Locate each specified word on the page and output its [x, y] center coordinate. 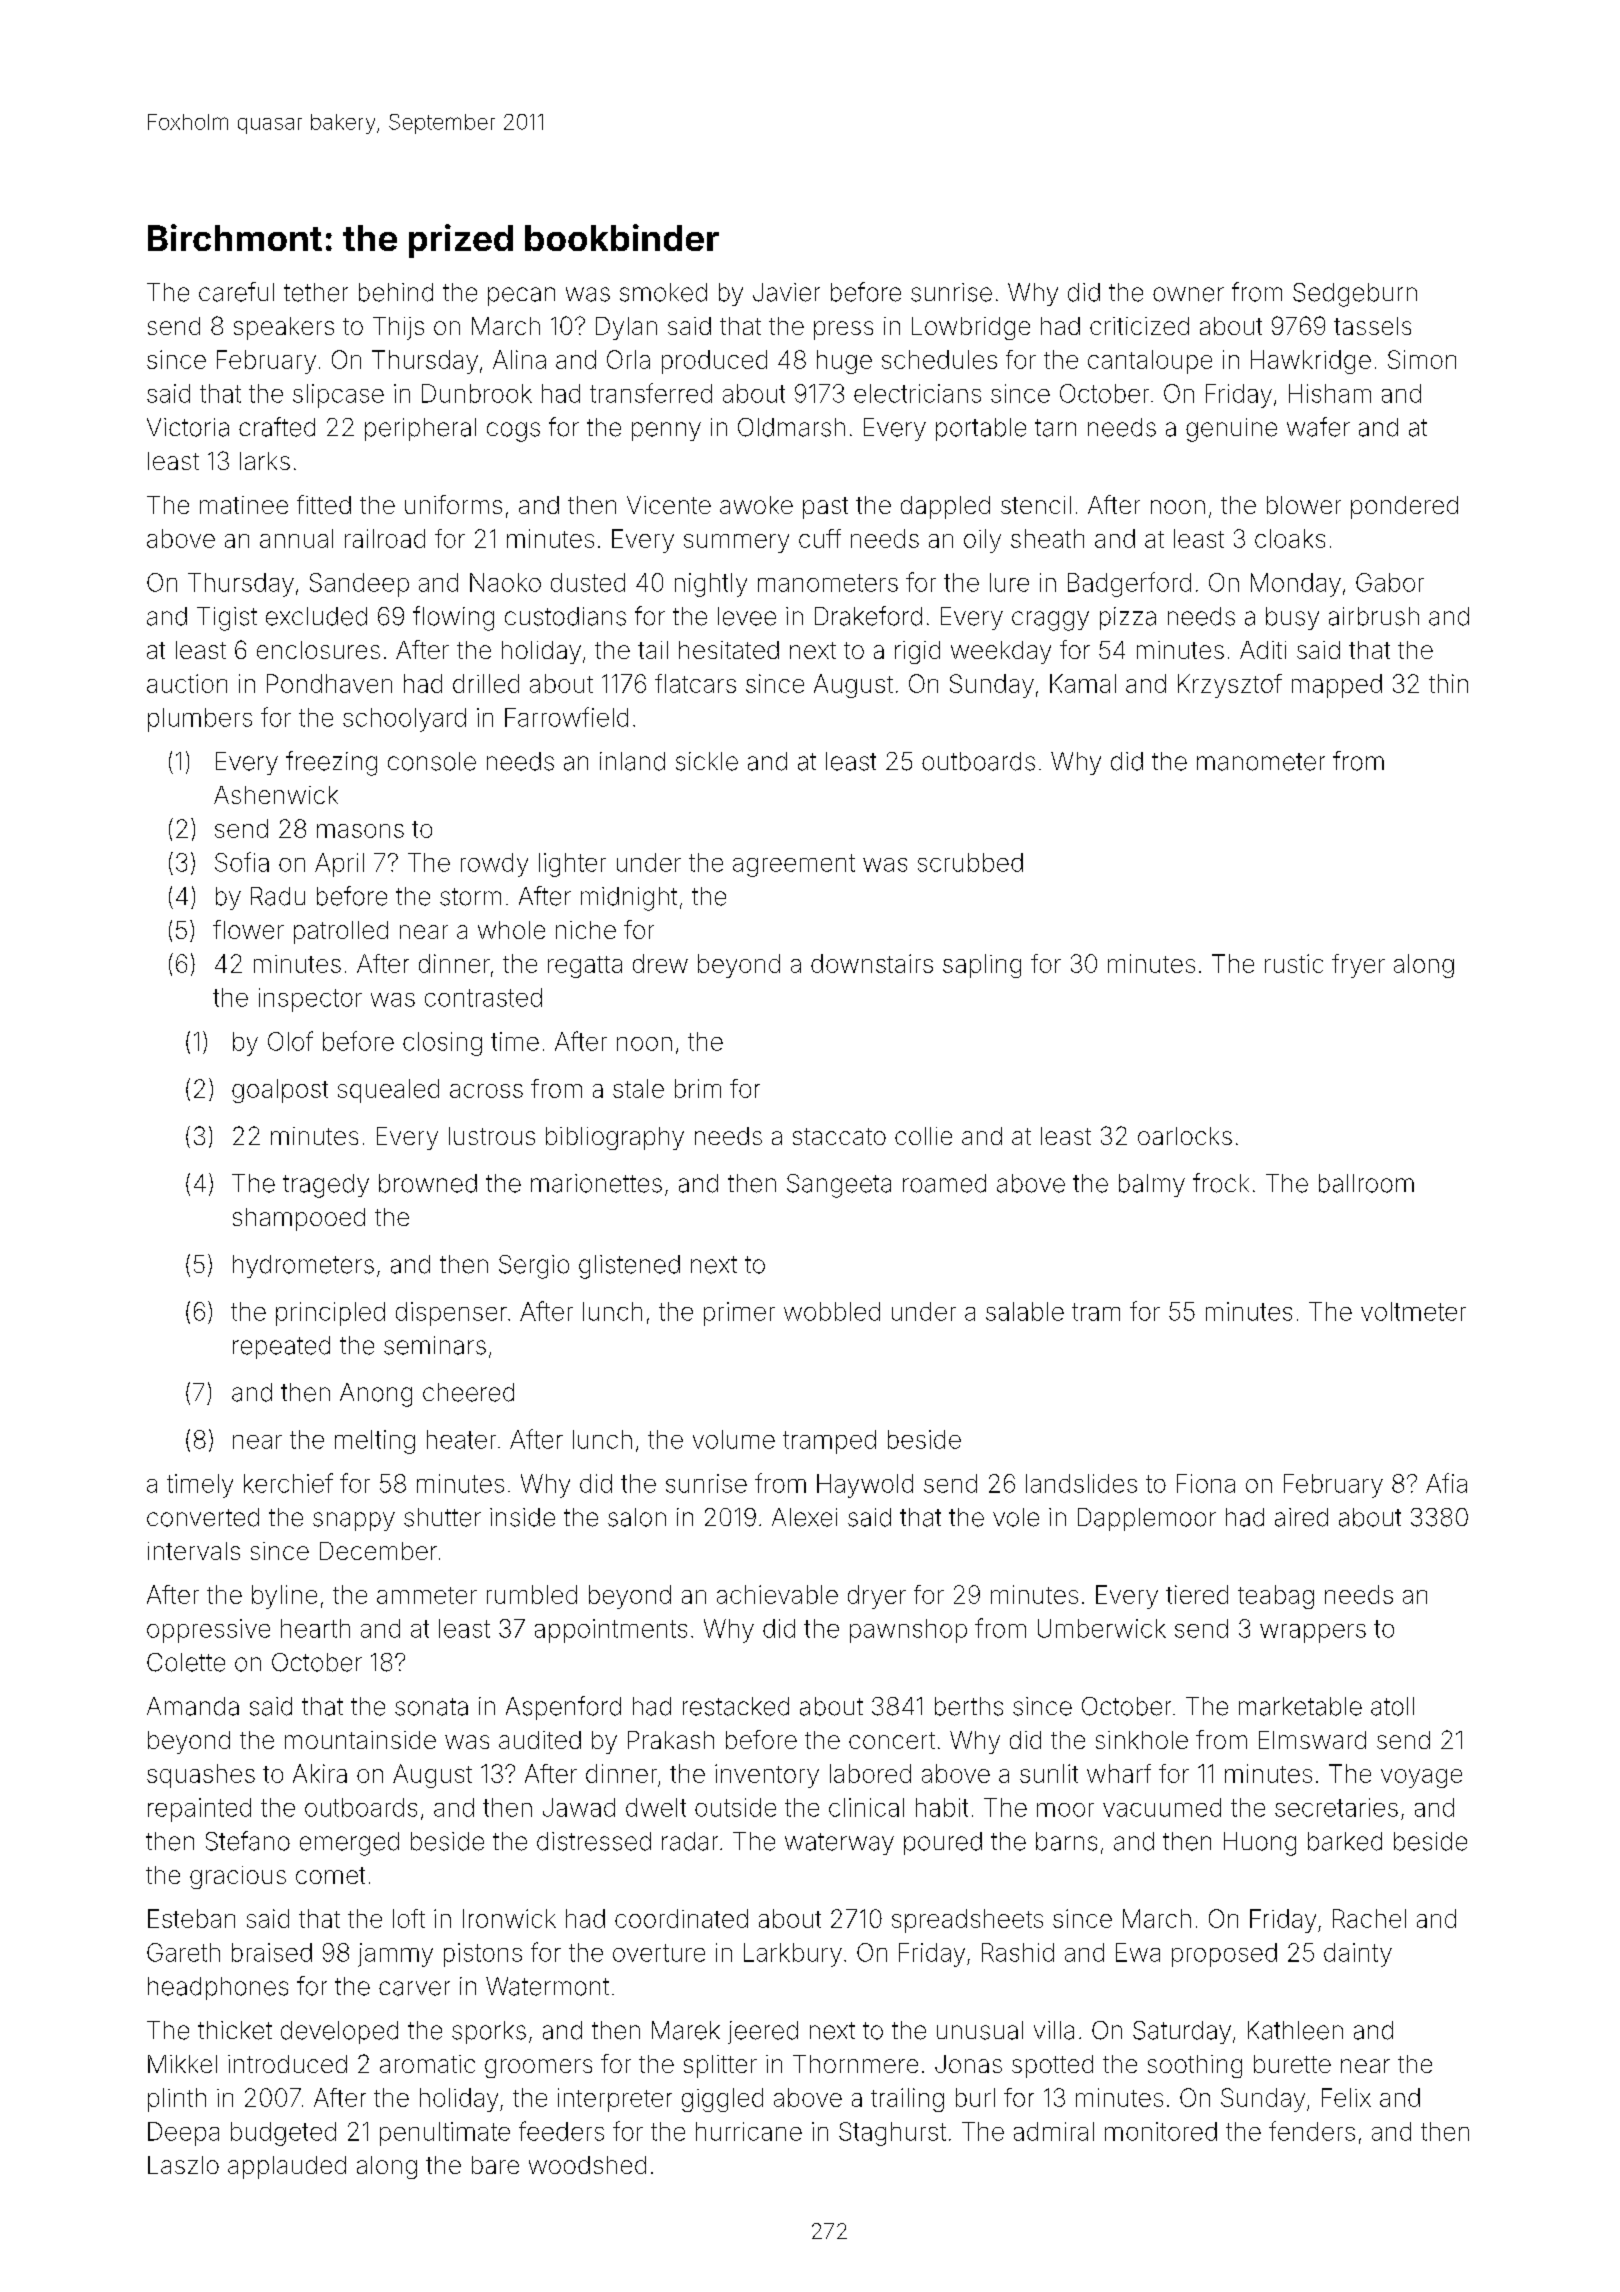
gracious [238, 1877]
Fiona [1206, 1483]
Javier [786, 292]
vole [1016, 1517]
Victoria [188, 427]
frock [1221, 1183]
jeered [763, 2032]
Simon [1422, 359]
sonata [431, 1707]
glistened [629, 1267]
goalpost [280, 1091]
